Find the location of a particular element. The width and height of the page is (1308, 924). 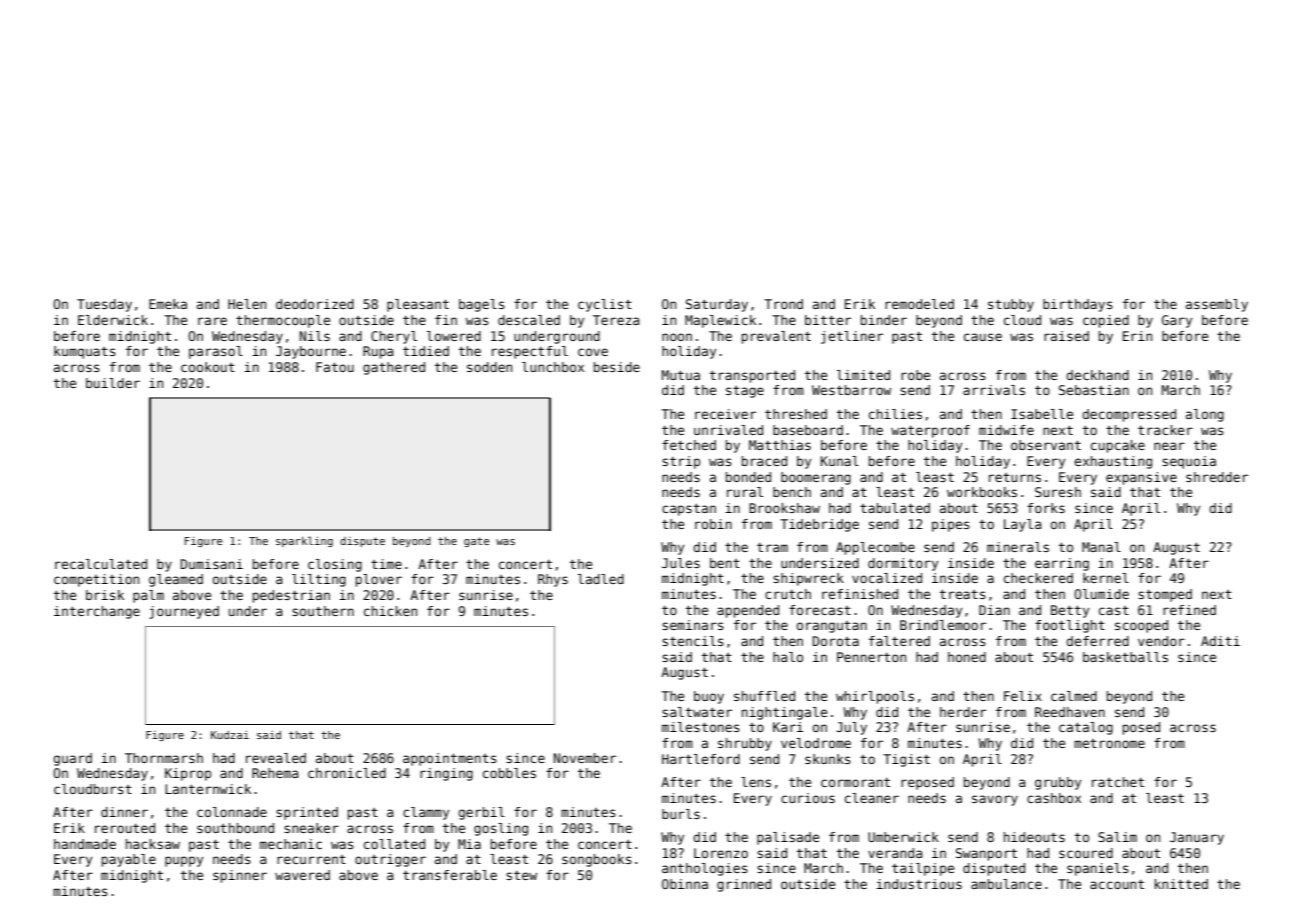

account is located at coordinates (1117, 884).
